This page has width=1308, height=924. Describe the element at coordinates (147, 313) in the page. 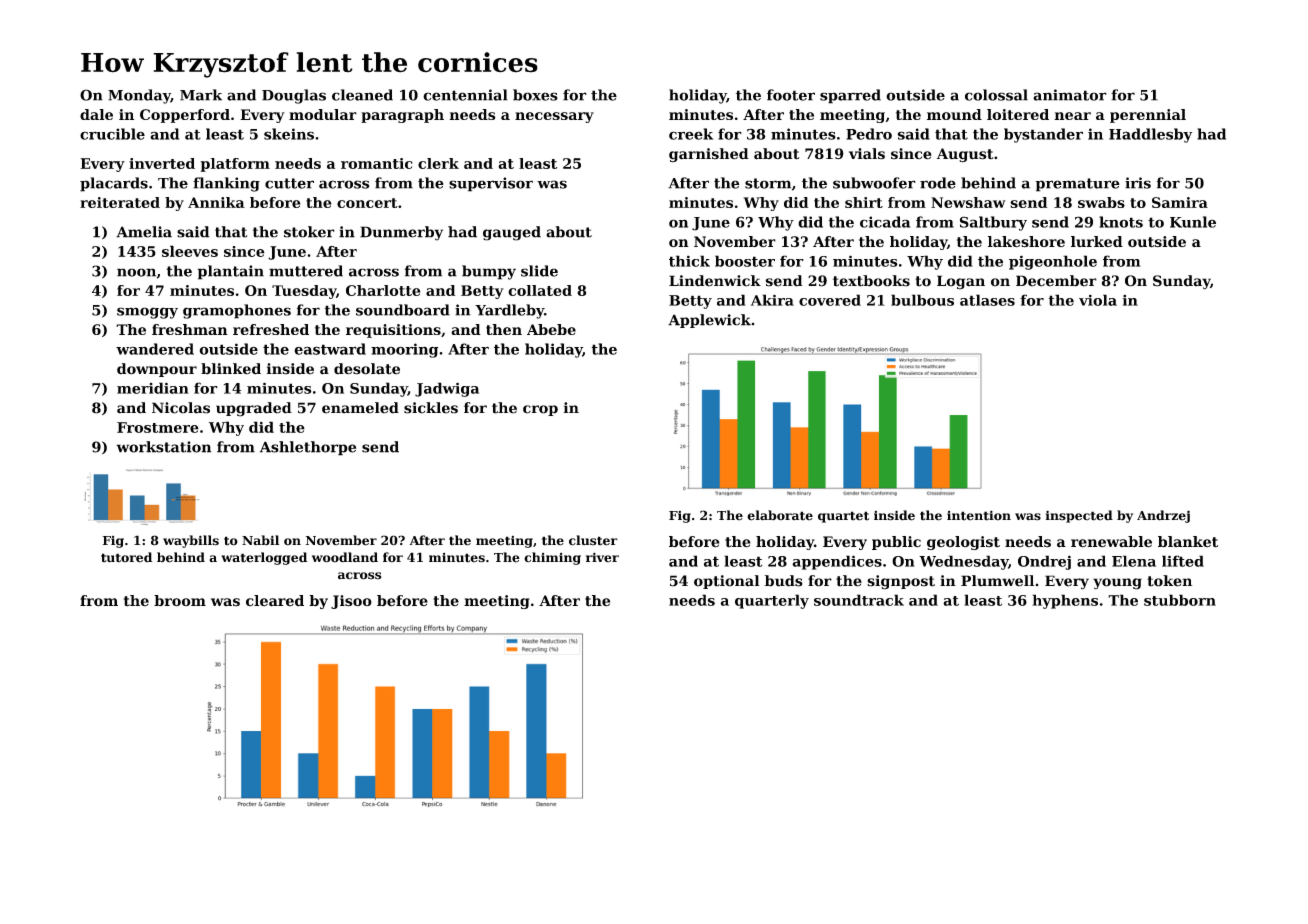

I see `smoggy` at that location.
